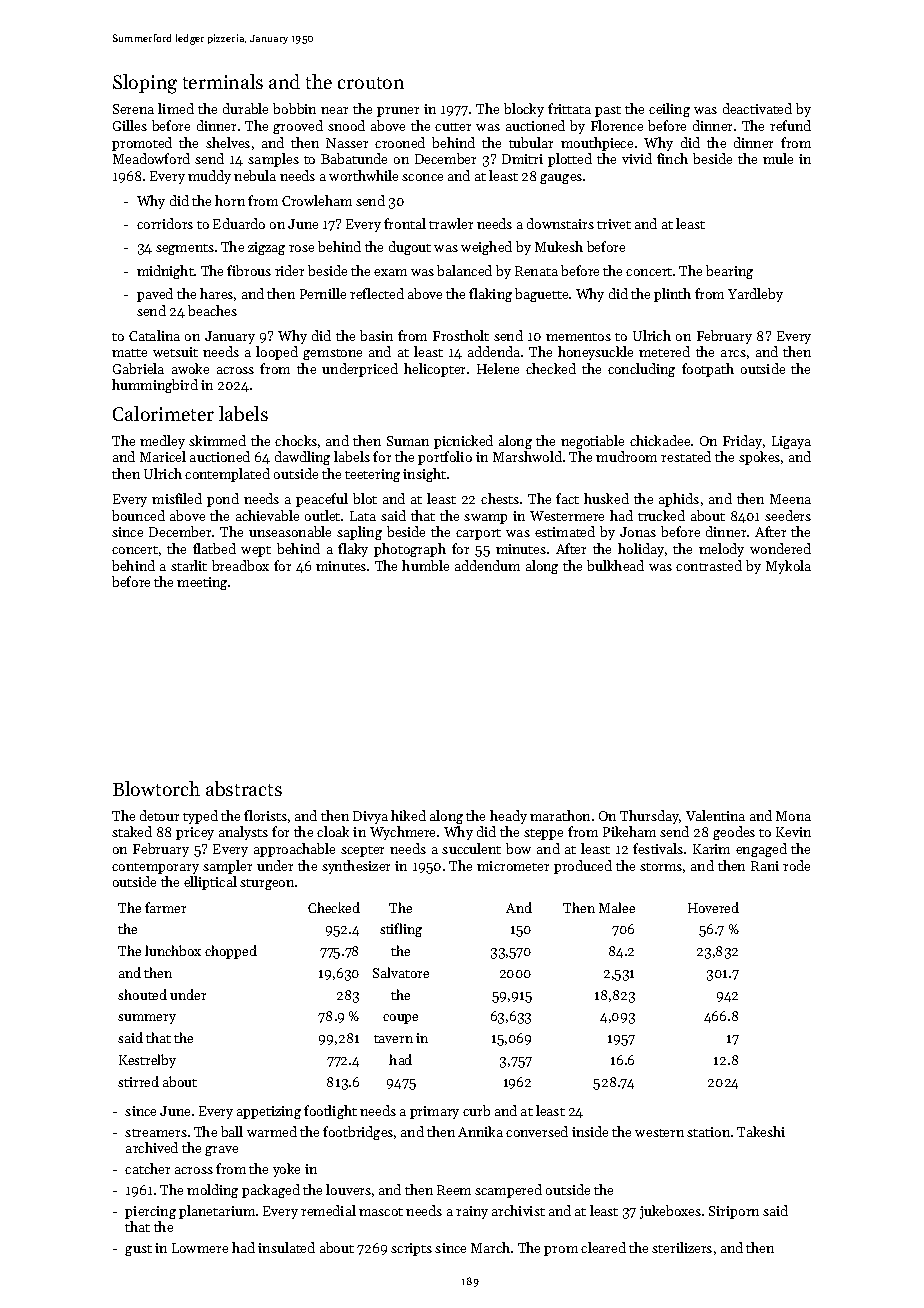  Describe the element at coordinates (286, 1247) in the page. I see `insulated` at that location.
